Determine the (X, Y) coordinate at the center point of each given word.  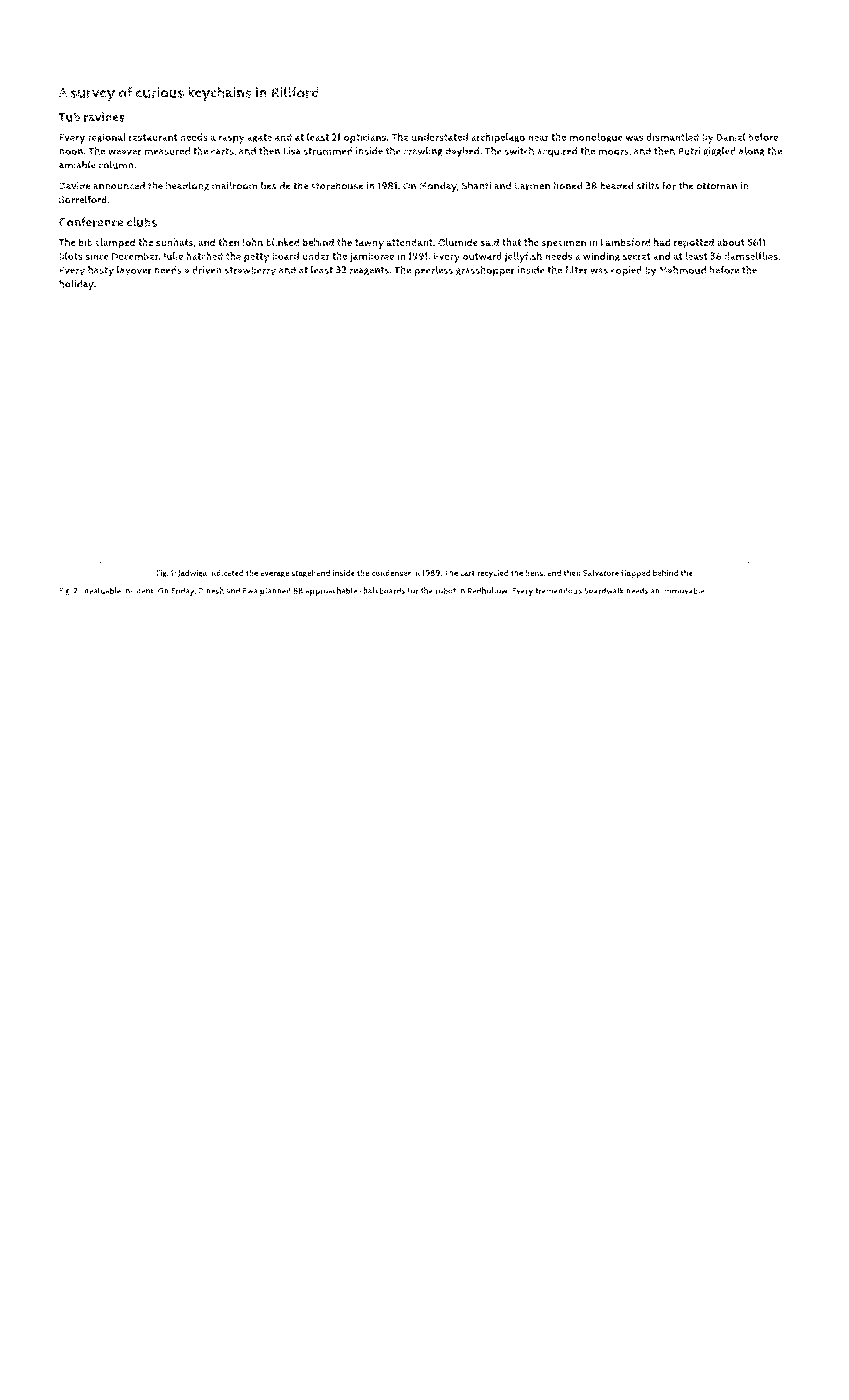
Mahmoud (682, 269)
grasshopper (485, 271)
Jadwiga (192, 573)
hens (534, 572)
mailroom (235, 185)
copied (626, 271)
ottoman (716, 186)
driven (207, 270)
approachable (331, 591)
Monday (438, 187)
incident (138, 590)
